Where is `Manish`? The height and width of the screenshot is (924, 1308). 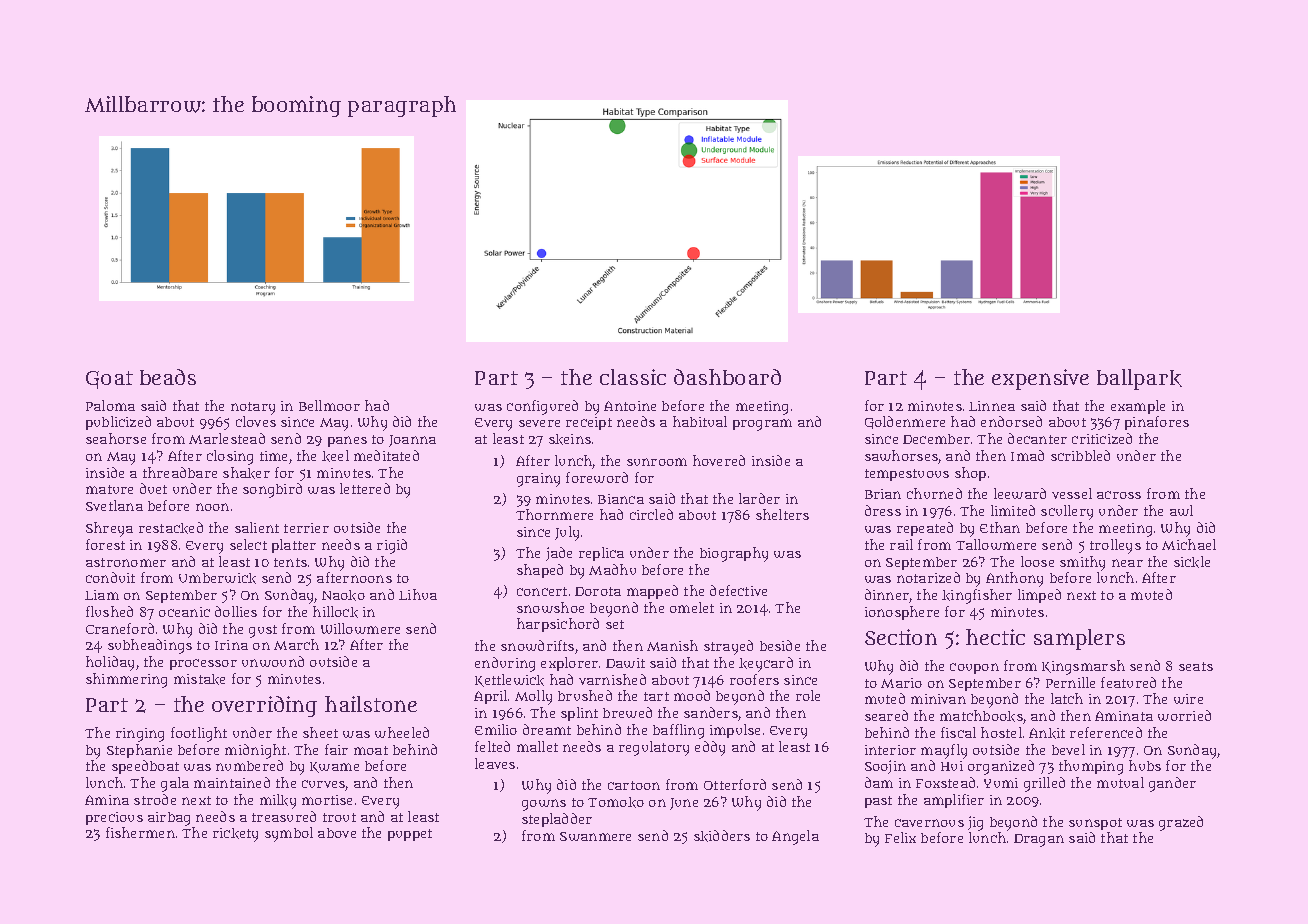
Manish is located at coordinates (672, 645).
